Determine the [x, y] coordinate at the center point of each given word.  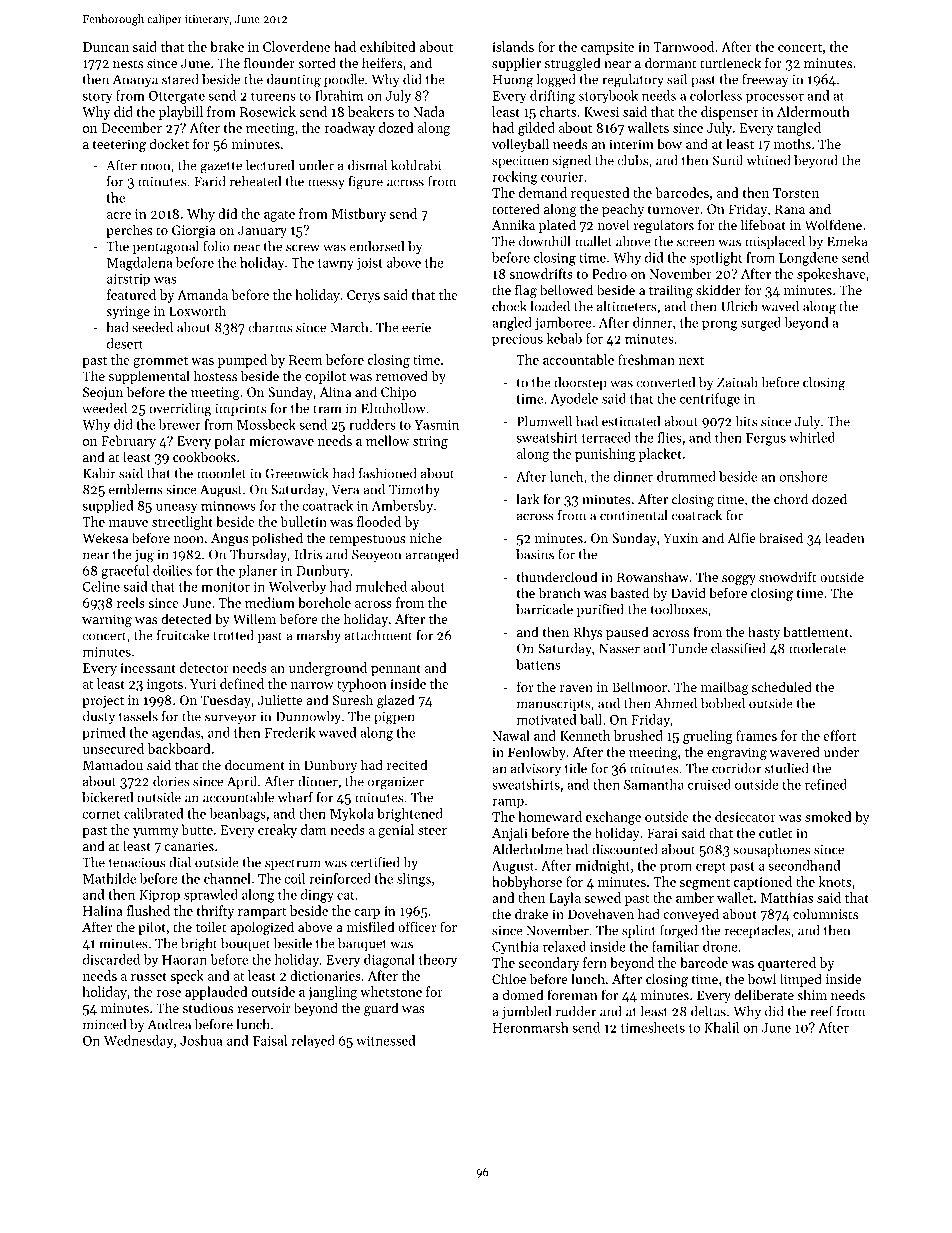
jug [144, 556]
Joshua [201, 1040]
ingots [165, 685]
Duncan [106, 47]
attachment [379, 635]
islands [513, 46]
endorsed [376, 246]
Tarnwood [683, 46]
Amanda [202, 294]
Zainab [737, 382]
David [688, 592]
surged [761, 324]
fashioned [388, 473]
